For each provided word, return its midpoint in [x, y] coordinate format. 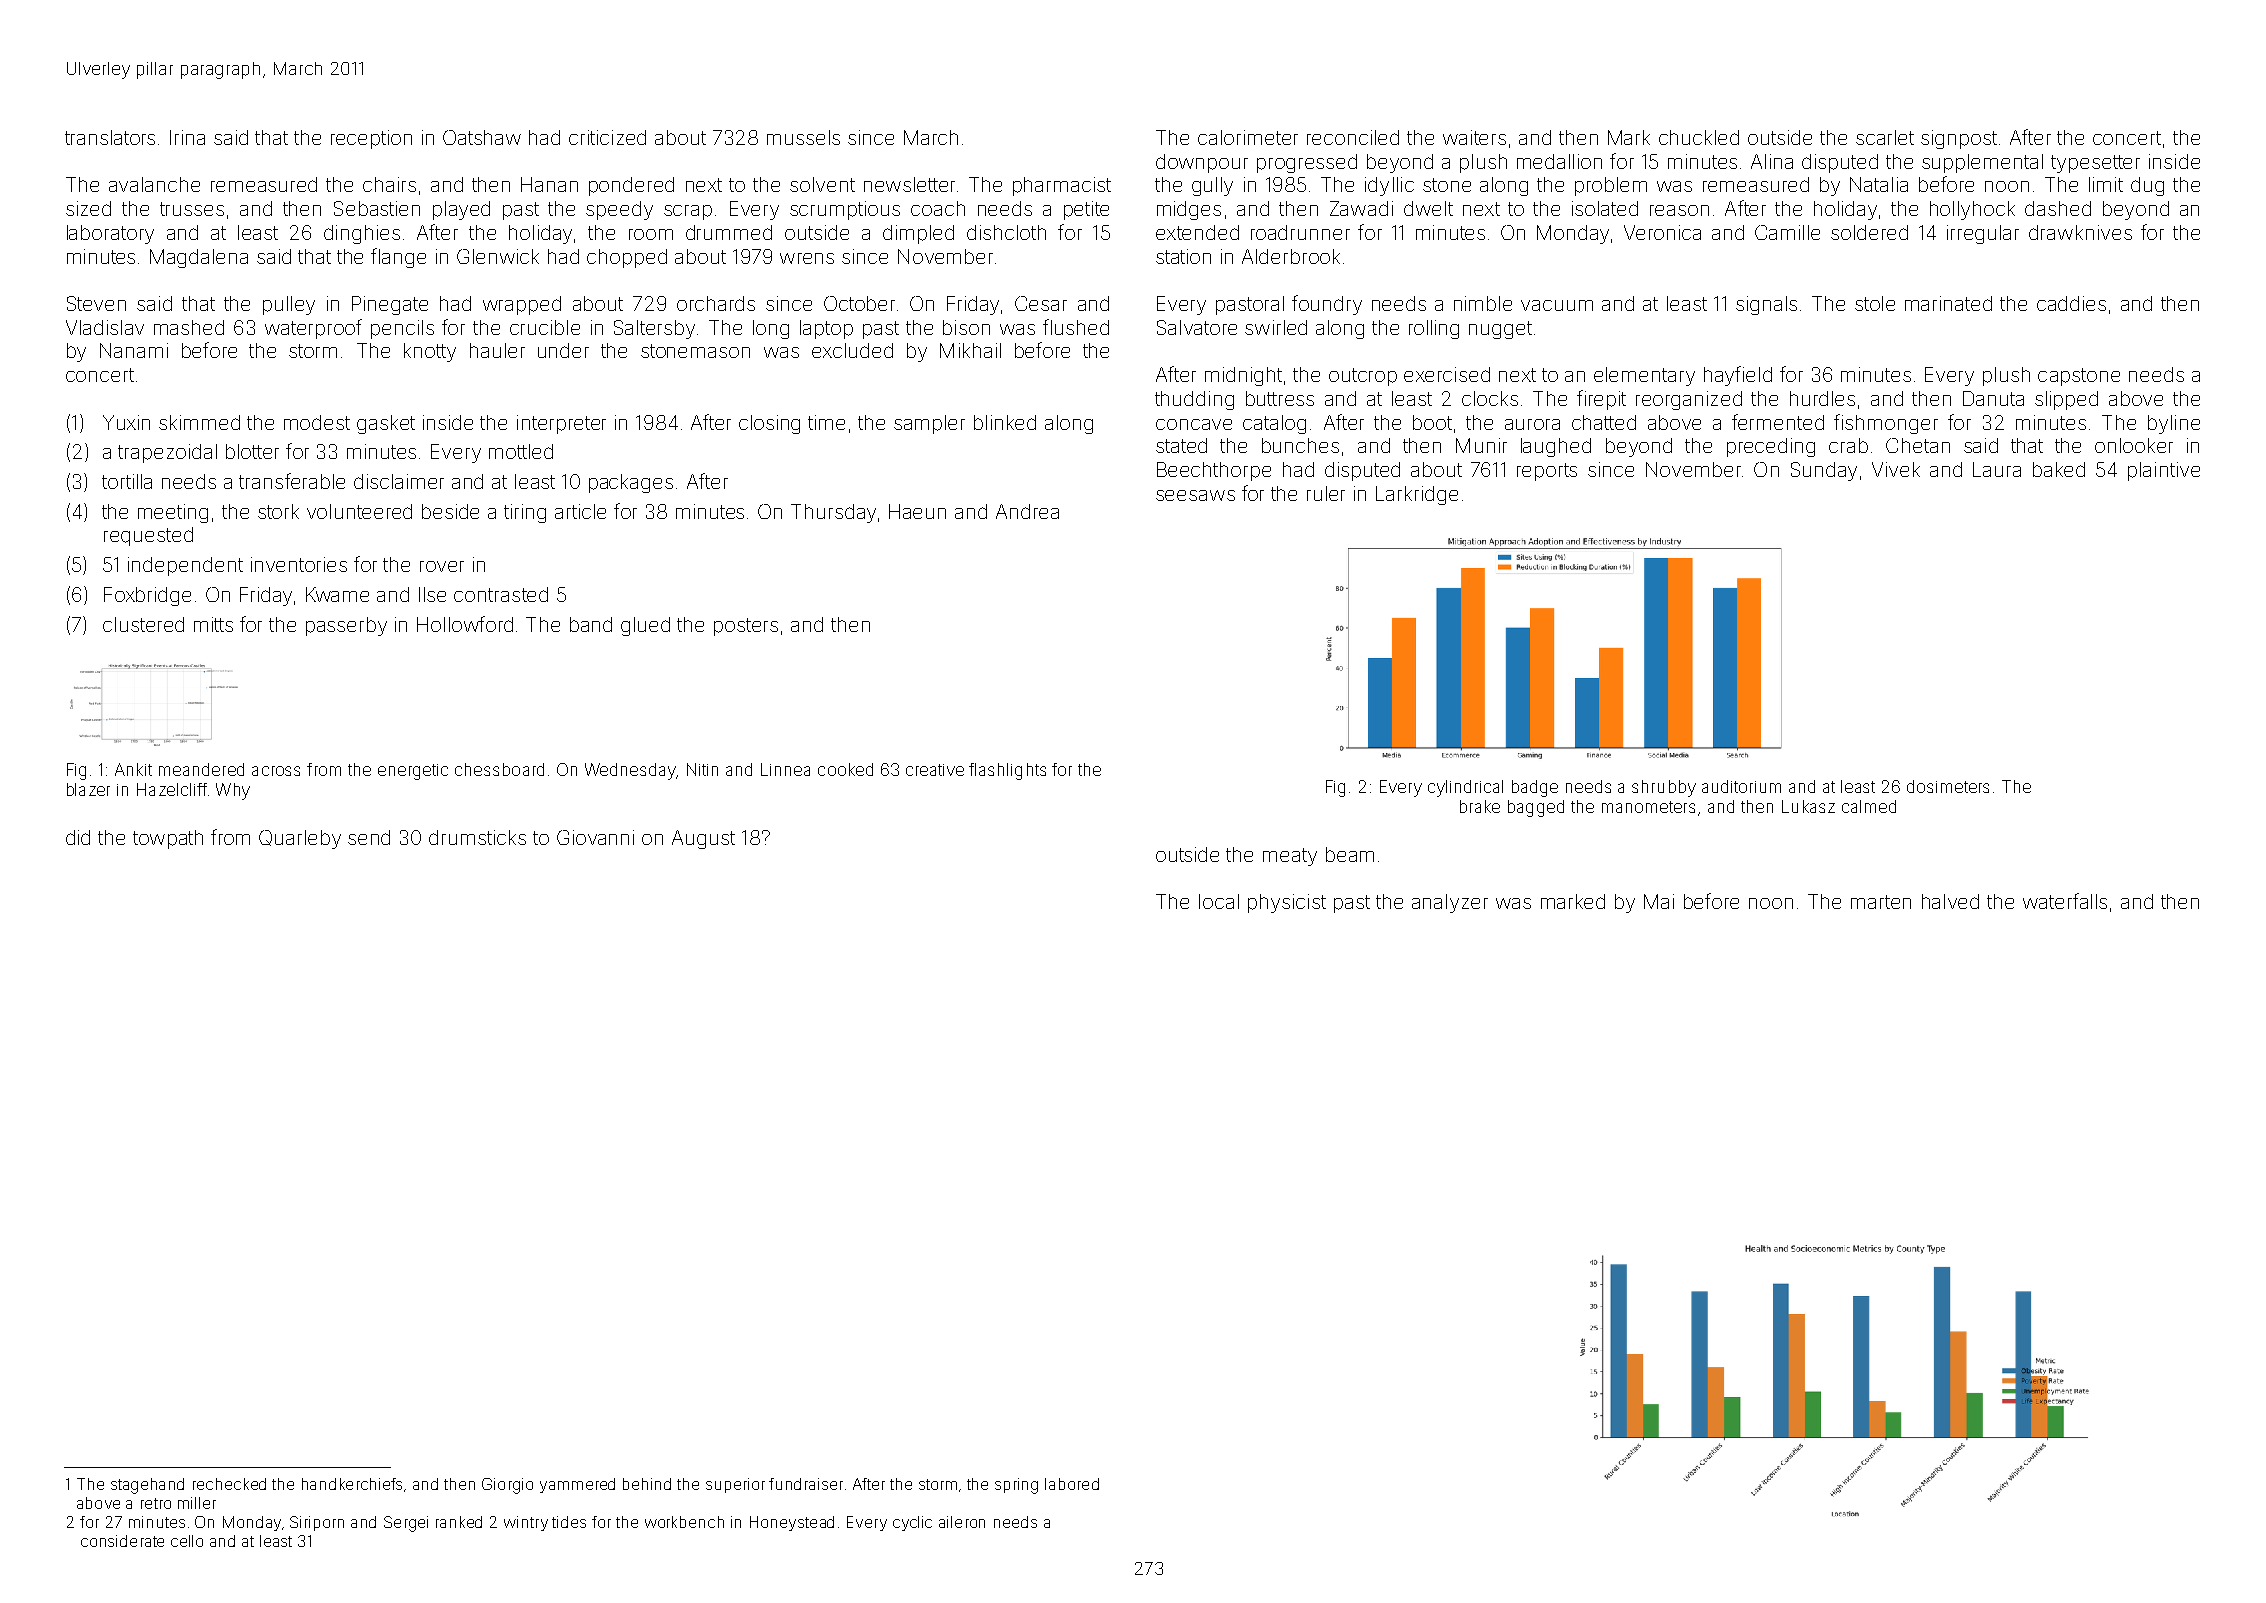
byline [2174, 424]
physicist [1287, 903]
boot [1432, 422]
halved [1950, 901]
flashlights [1007, 771]
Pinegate [390, 305]
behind [647, 1484]
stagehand [147, 1486]
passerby [346, 626]
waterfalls [2065, 901]
